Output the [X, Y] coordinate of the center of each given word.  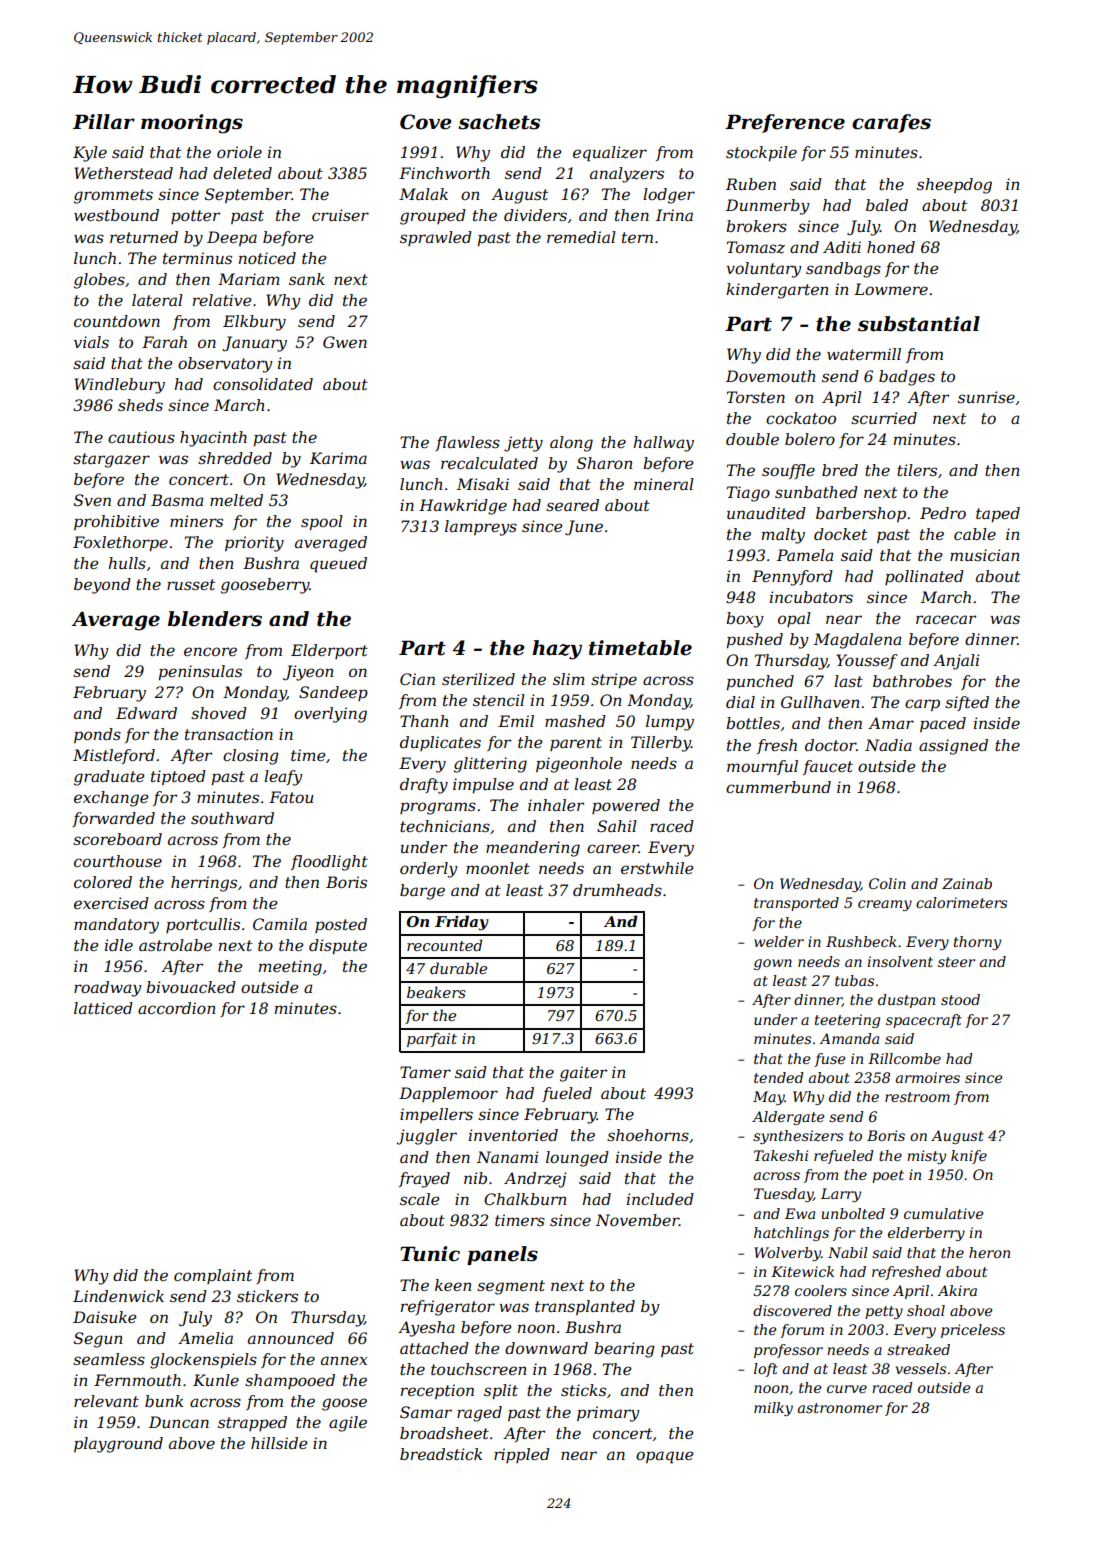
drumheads [617, 890]
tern [637, 237]
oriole [239, 152]
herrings [204, 884]
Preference [785, 123]
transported [796, 904]
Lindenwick [118, 1296]
